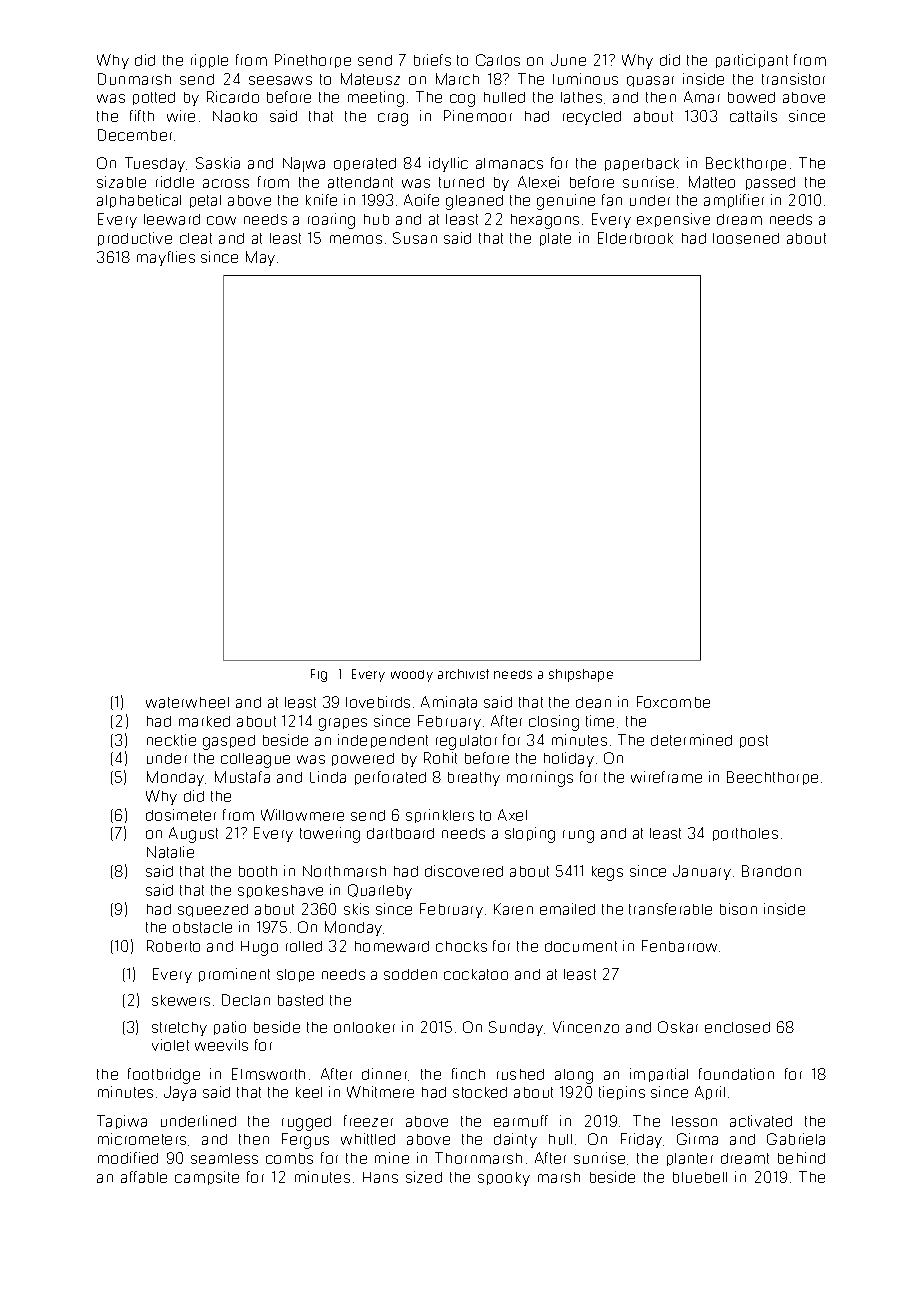 This image has width=924, height=1308. What do you see at coordinates (356, 239) in the image?
I see `memos` at bounding box center [356, 239].
